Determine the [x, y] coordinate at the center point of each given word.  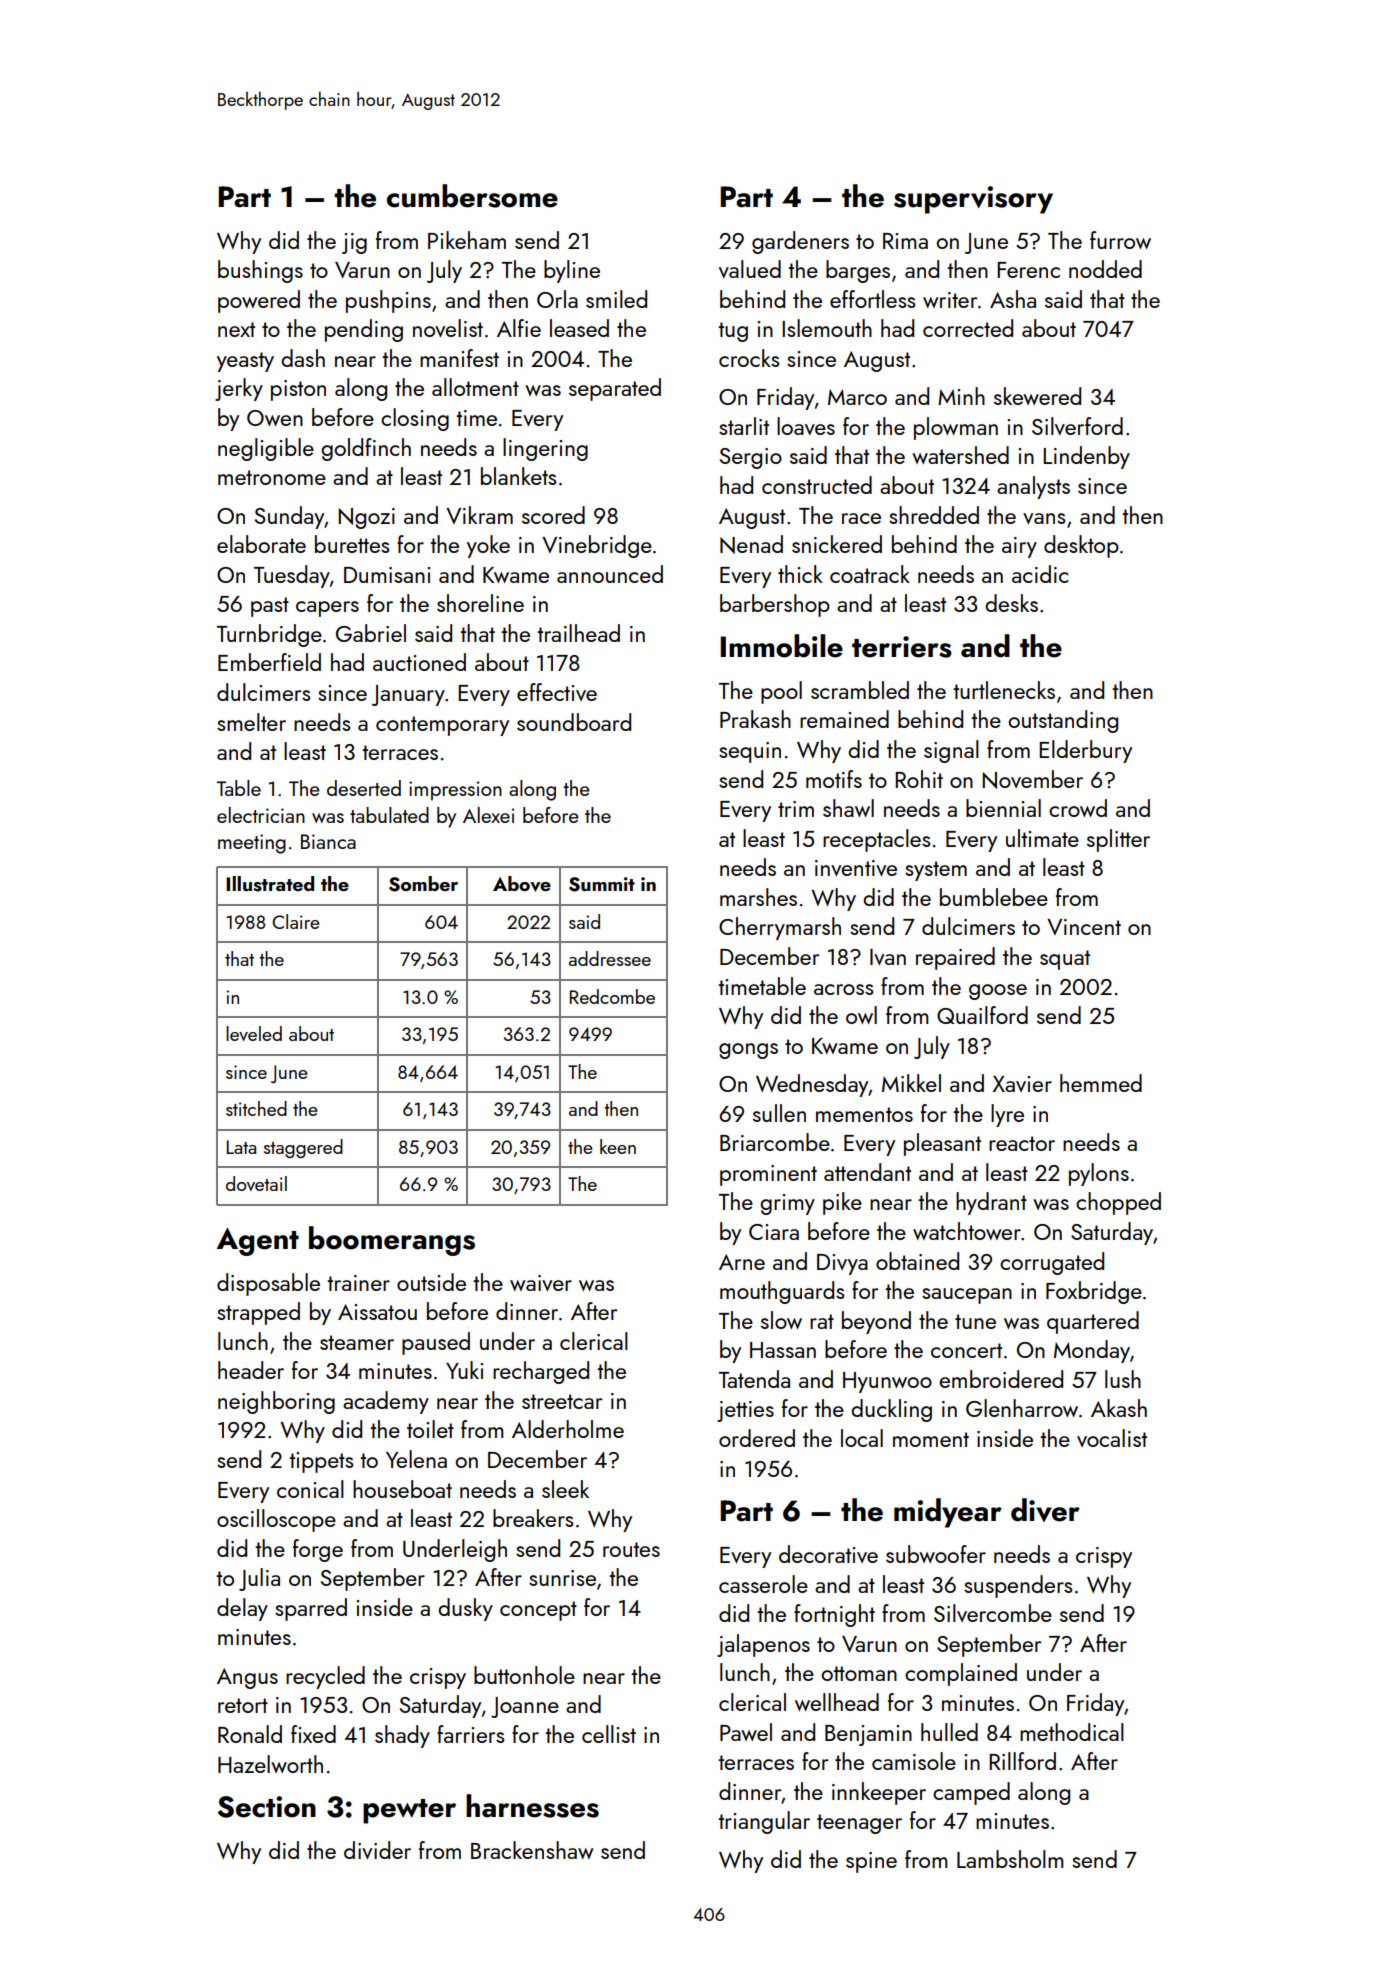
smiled [616, 299]
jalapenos [763, 1645]
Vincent [1084, 927]
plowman [956, 428]
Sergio [750, 458]
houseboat [402, 1489]
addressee [610, 958]
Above [522, 884]
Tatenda [754, 1379]
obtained [917, 1261]
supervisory [973, 200]
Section [266, 1807]
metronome [272, 477]
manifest [459, 358]
